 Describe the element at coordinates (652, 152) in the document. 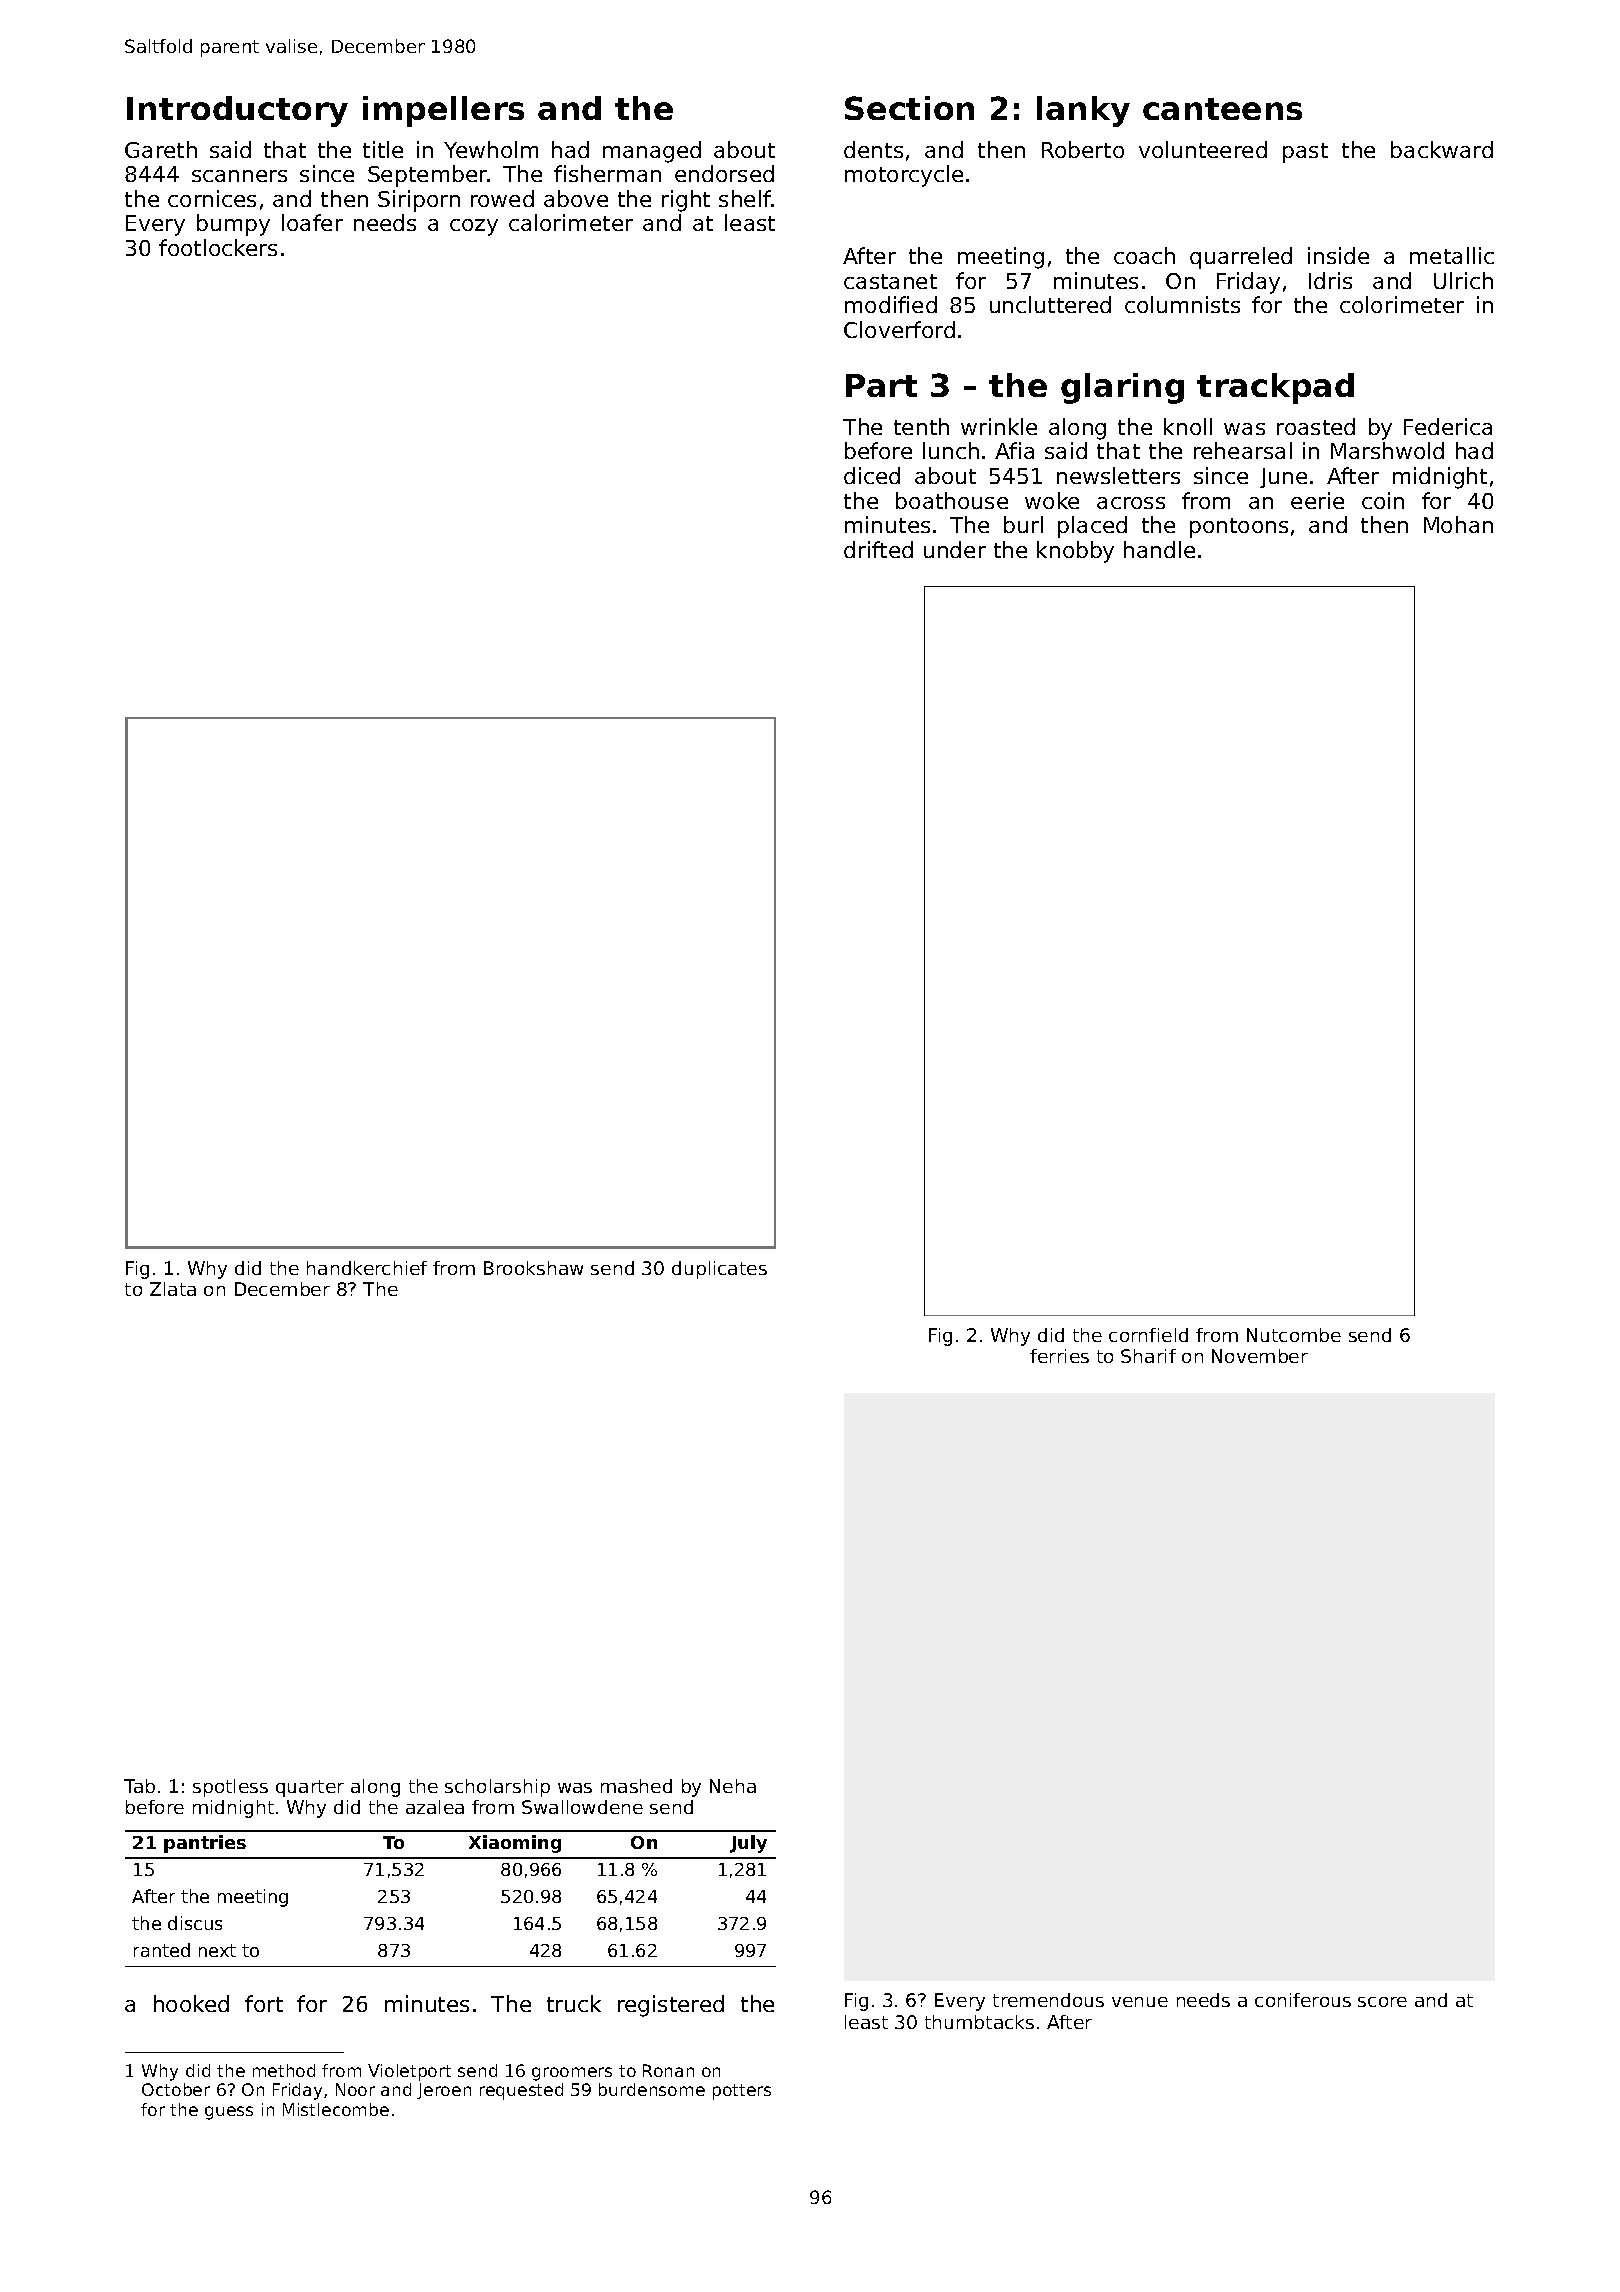

I see `managed` at that location.
